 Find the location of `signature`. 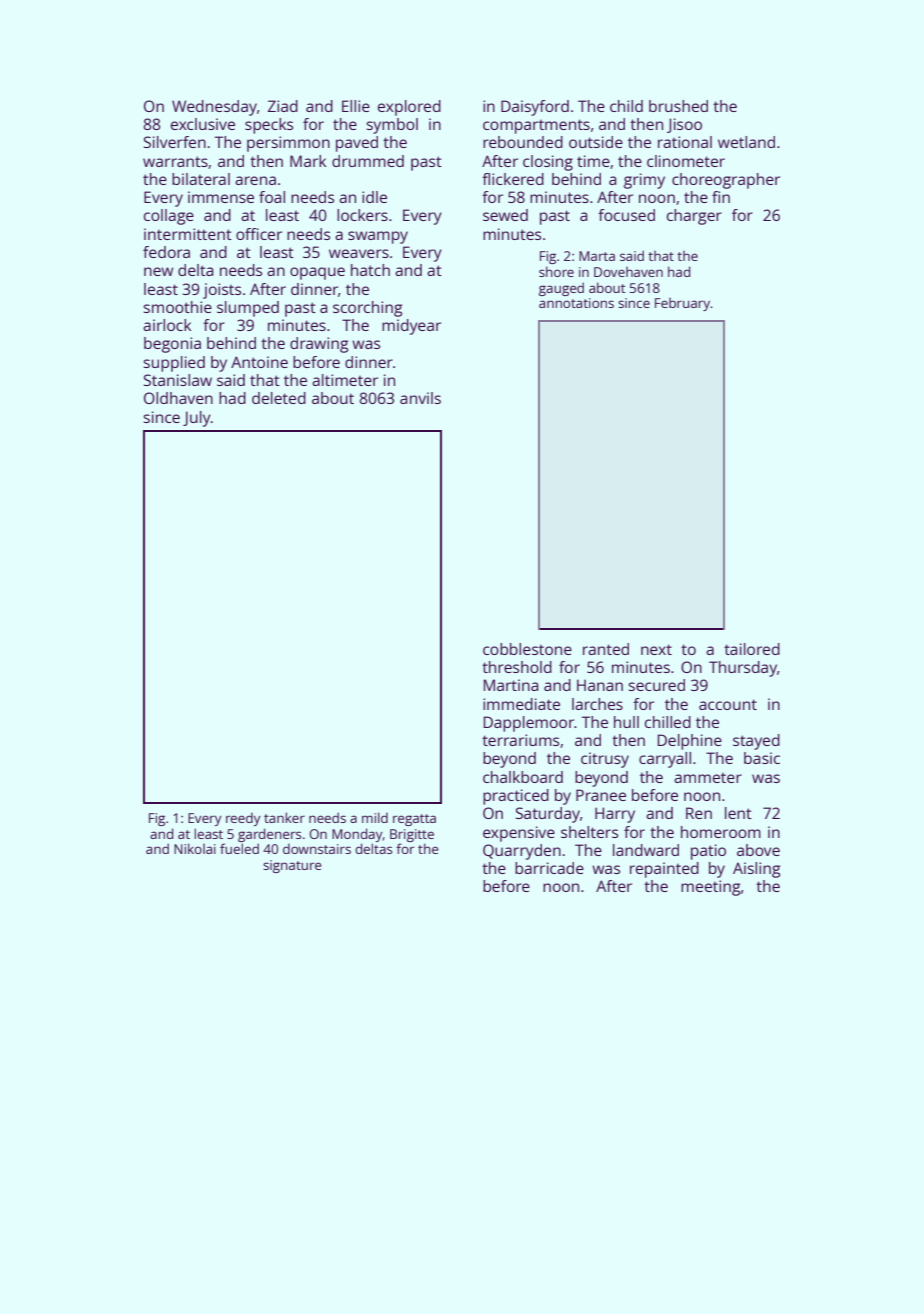

signature is located at coordinates (292, 866).
